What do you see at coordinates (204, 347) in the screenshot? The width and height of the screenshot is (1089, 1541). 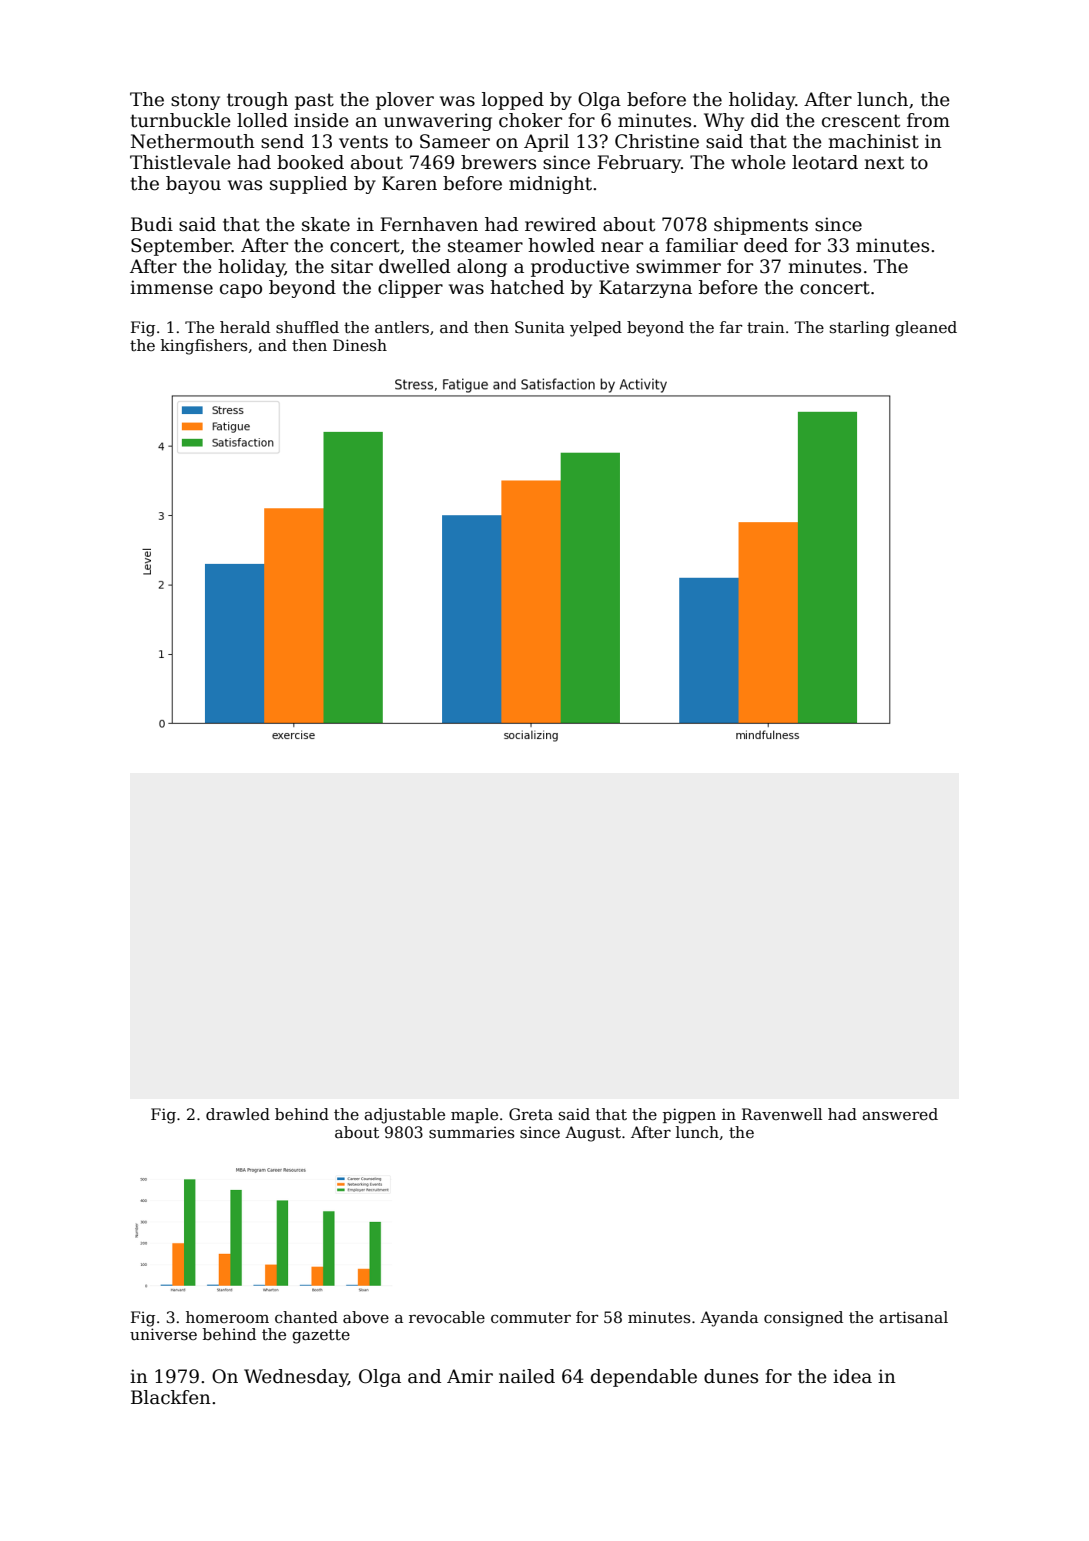 I see `kingfishers` at bounding box center [204, 347].
